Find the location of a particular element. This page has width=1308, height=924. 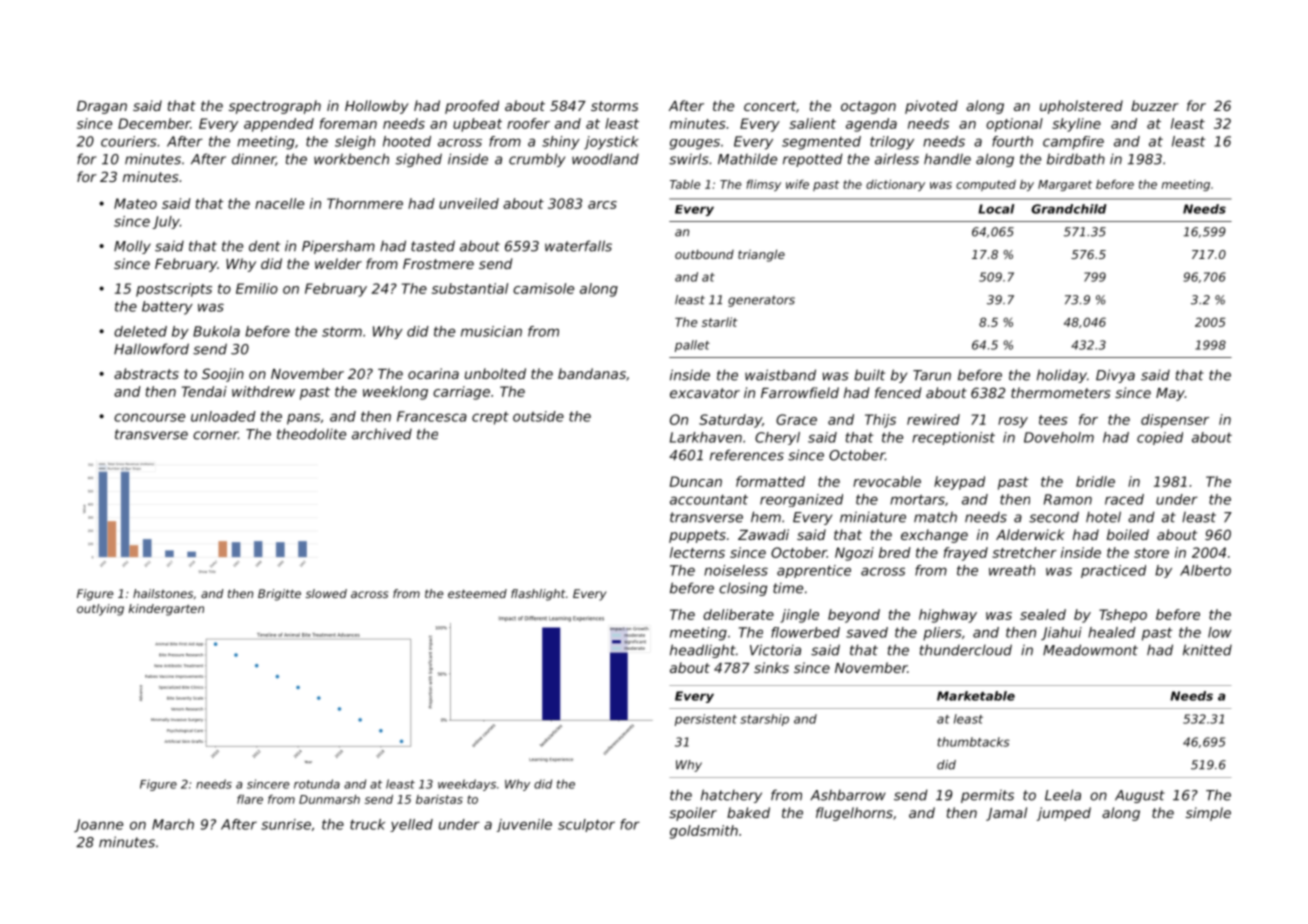

buzzer is located at coordinates (1155, 105).
